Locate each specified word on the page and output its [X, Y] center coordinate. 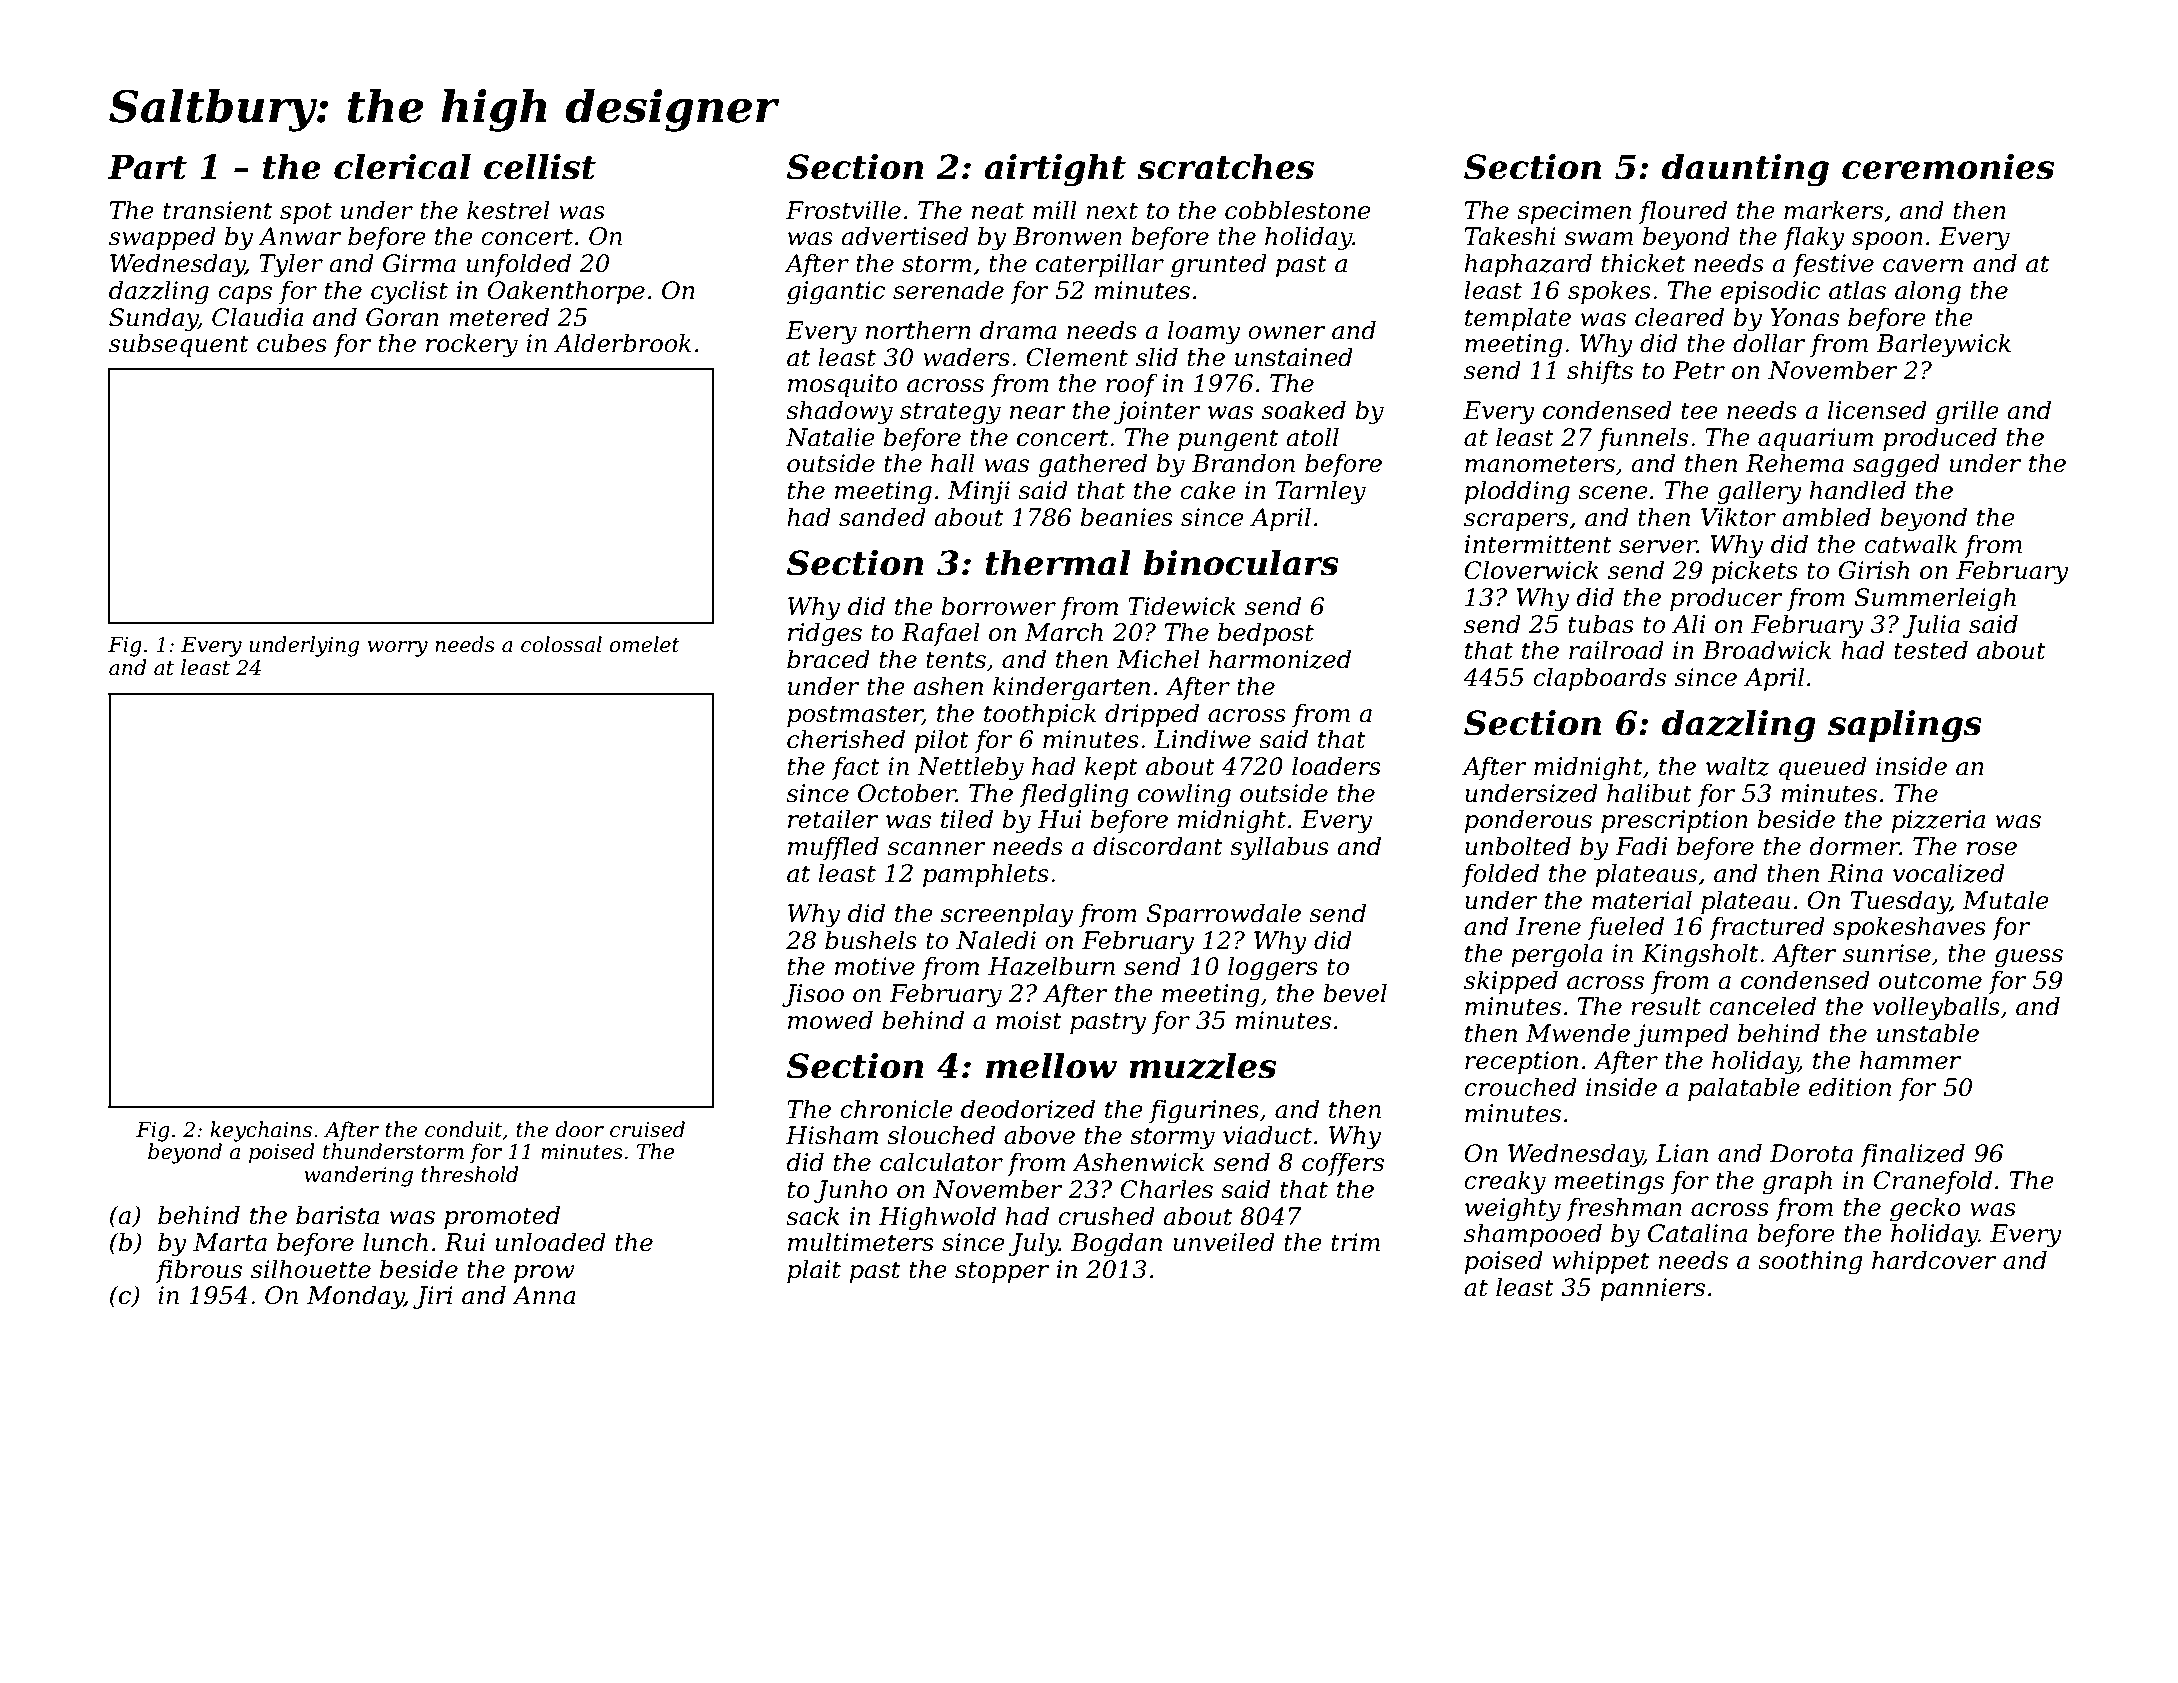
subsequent [179, 345]
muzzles [1202, 1066]
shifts [1600, 372]
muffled [833, 848]
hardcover [1934, 1260]
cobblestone [1297, 210]
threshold [469, 1174]
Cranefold [1932, 1182]
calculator [941, 1162]
